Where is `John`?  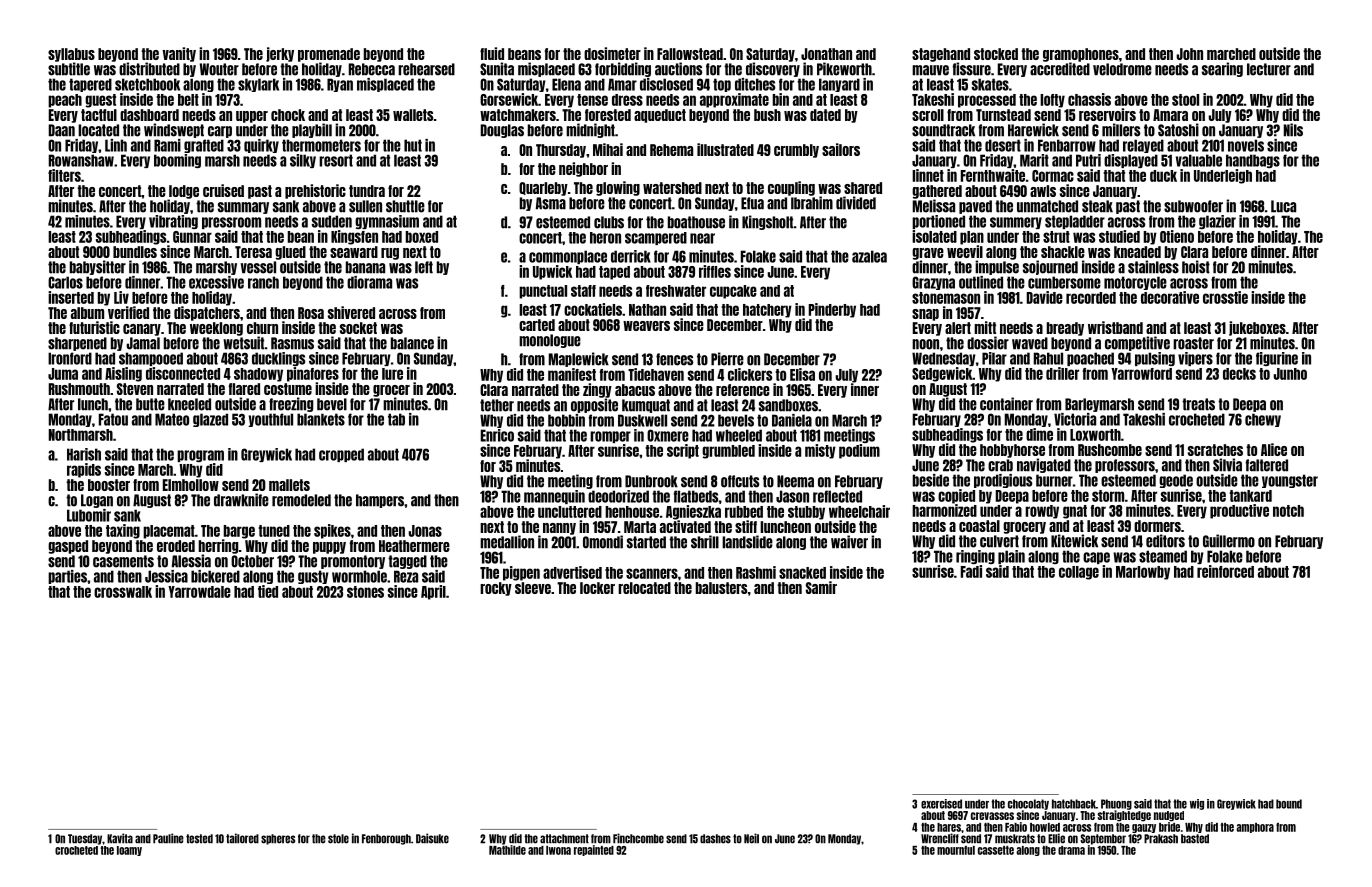
John is located at coordinates (1189, 54).
